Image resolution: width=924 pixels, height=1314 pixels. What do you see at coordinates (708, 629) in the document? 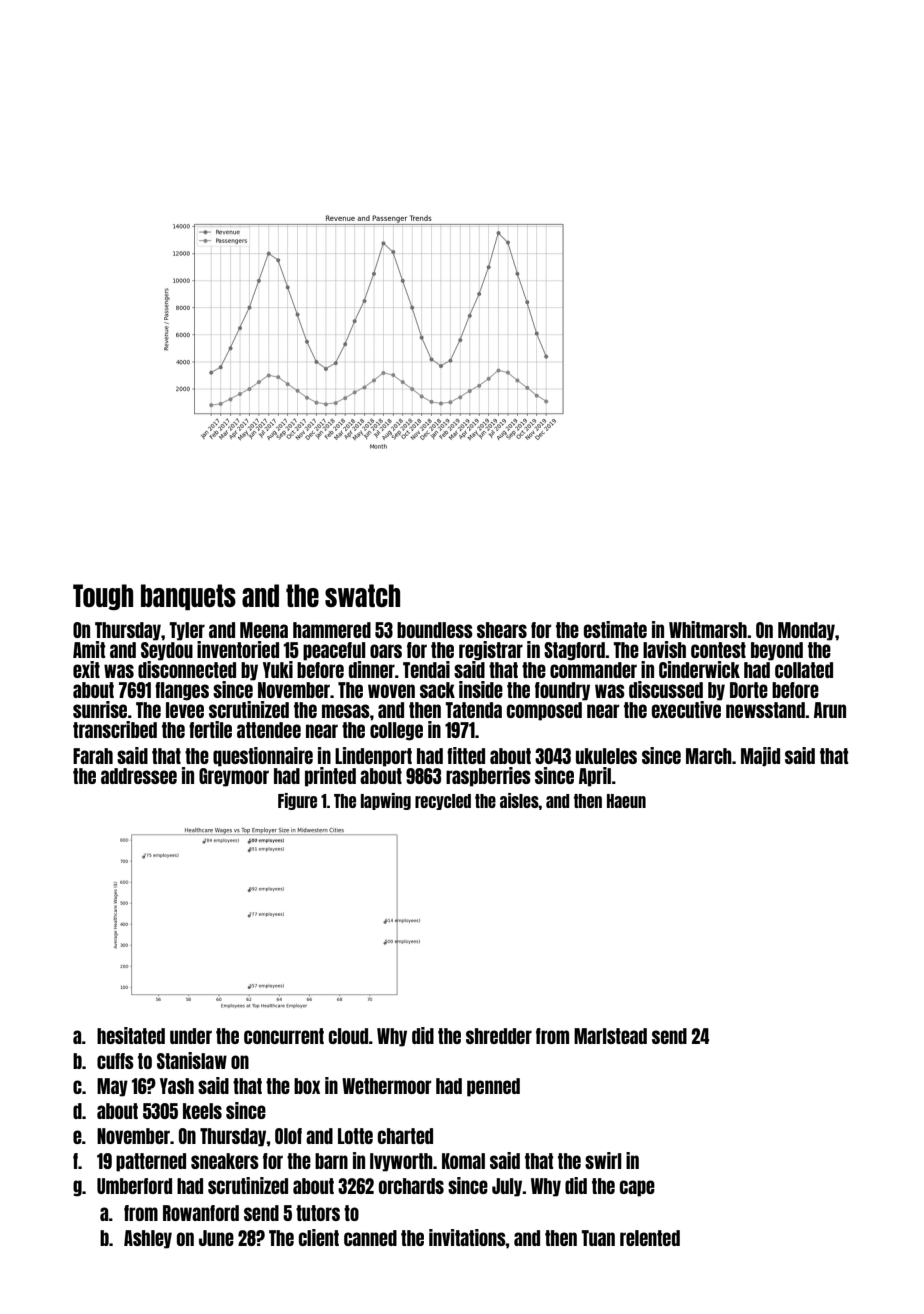
I see `Whitmarsh` at bounding box center [708, 629].
